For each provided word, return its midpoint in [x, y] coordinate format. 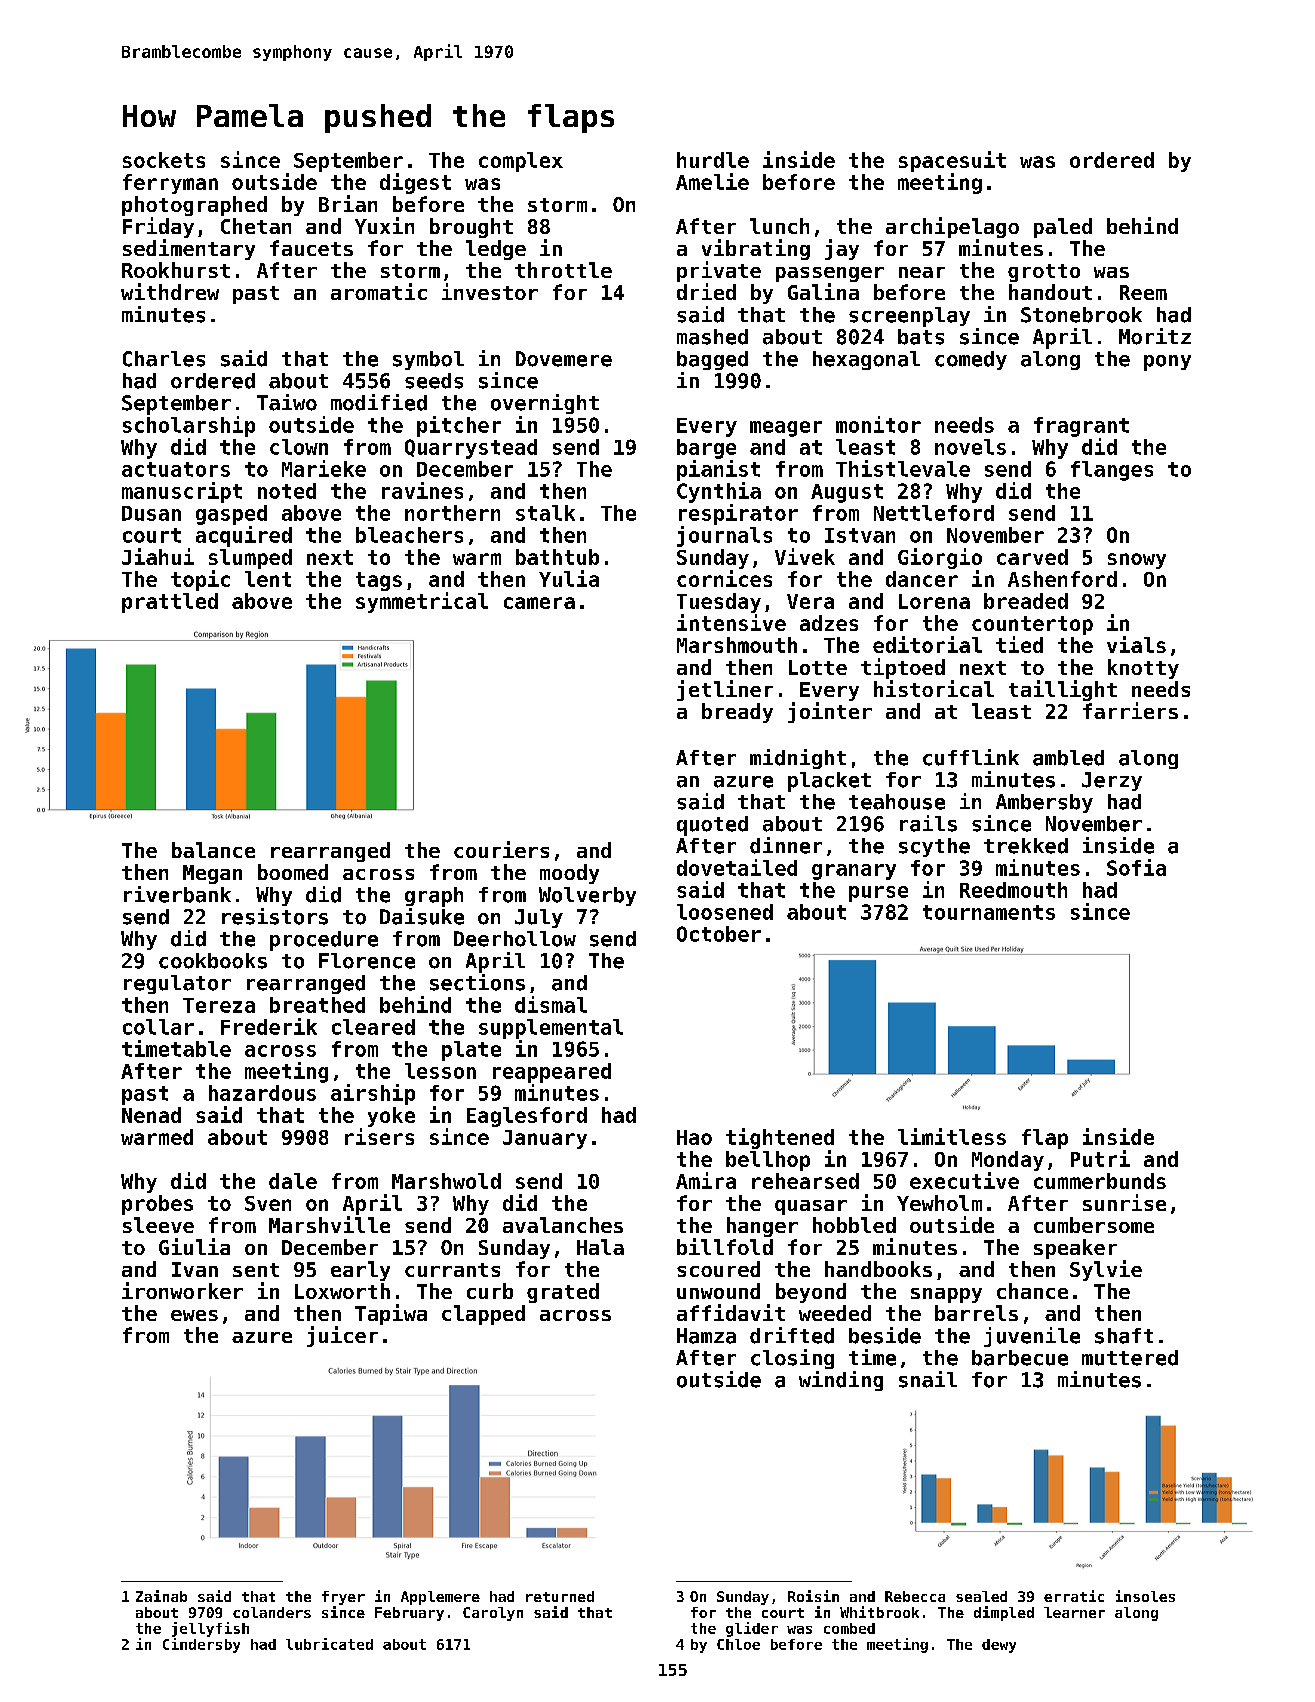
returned [560, 1596]
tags [379, 581]
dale [293, 1181]
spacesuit [952, 161]
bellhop [768, 1161]
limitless [952, 1136]
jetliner [725, 690]
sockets [164, 160]
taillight [1063, 690]
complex [521, 162]
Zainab [161, 1596]
